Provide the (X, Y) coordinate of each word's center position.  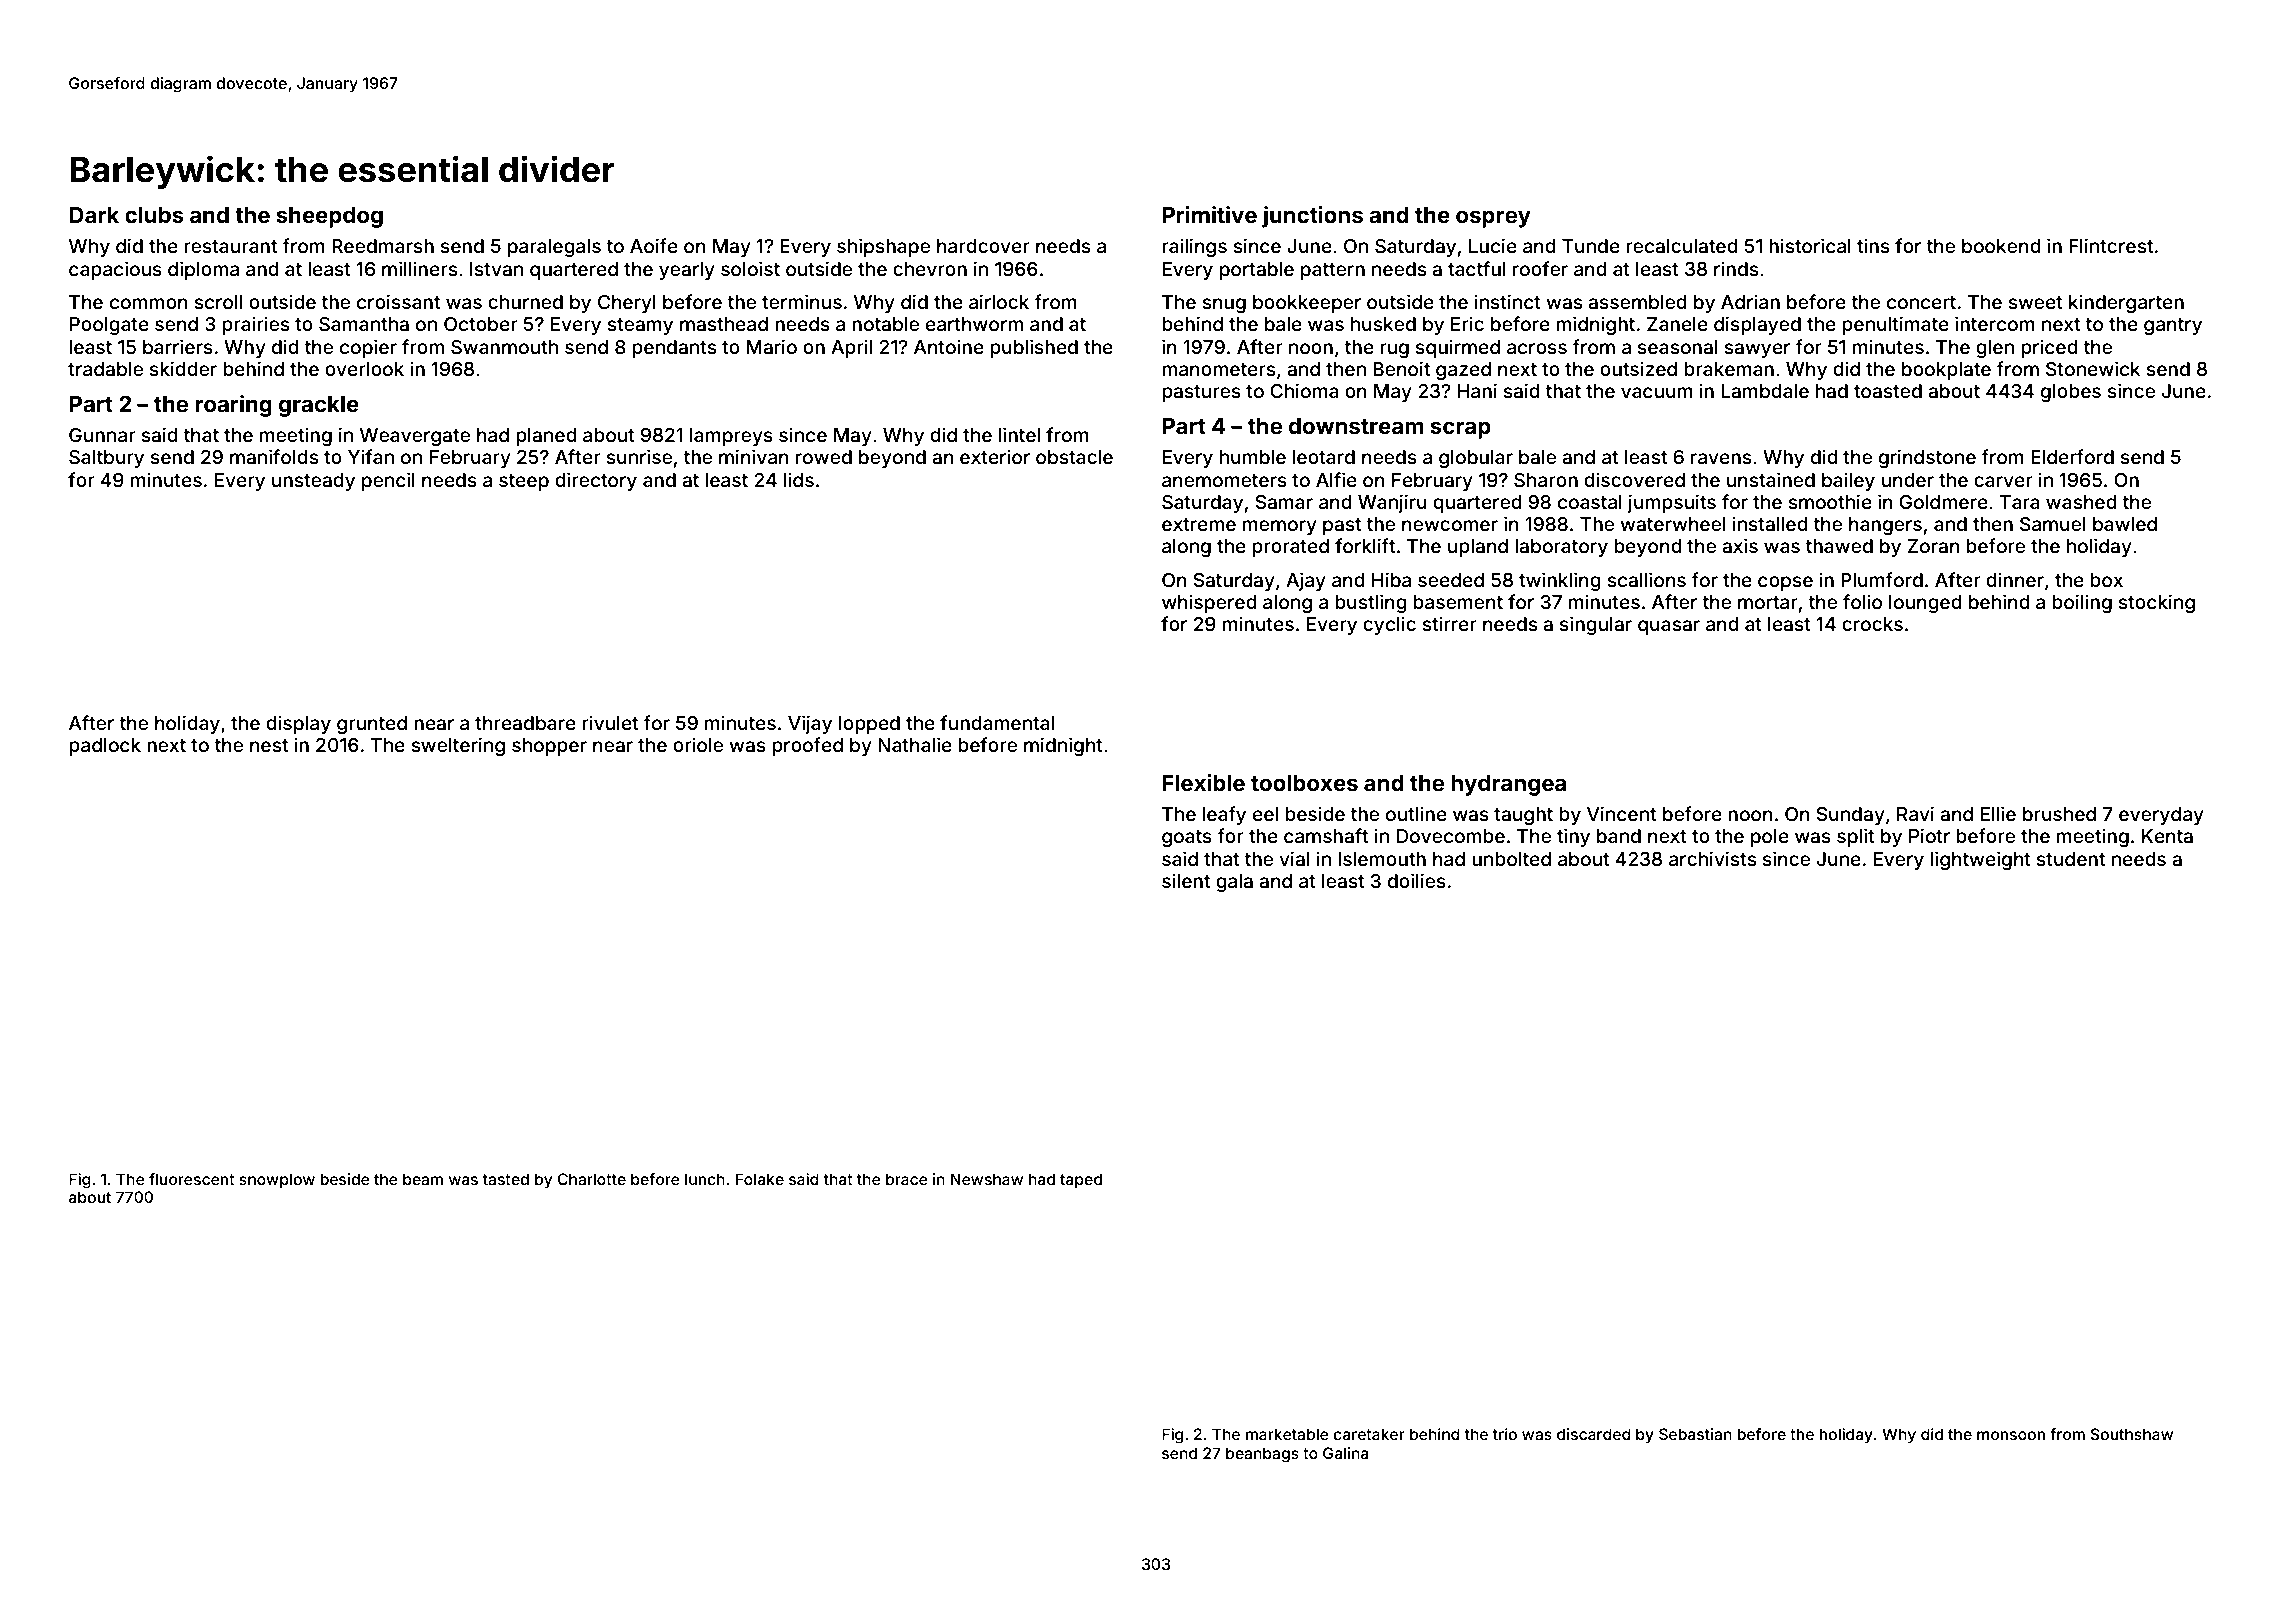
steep (524, 482)
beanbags (1262, 1455)
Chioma (1304, 390)
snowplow (277, 1180)
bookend (2001, 246)
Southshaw (2132, 1434)
